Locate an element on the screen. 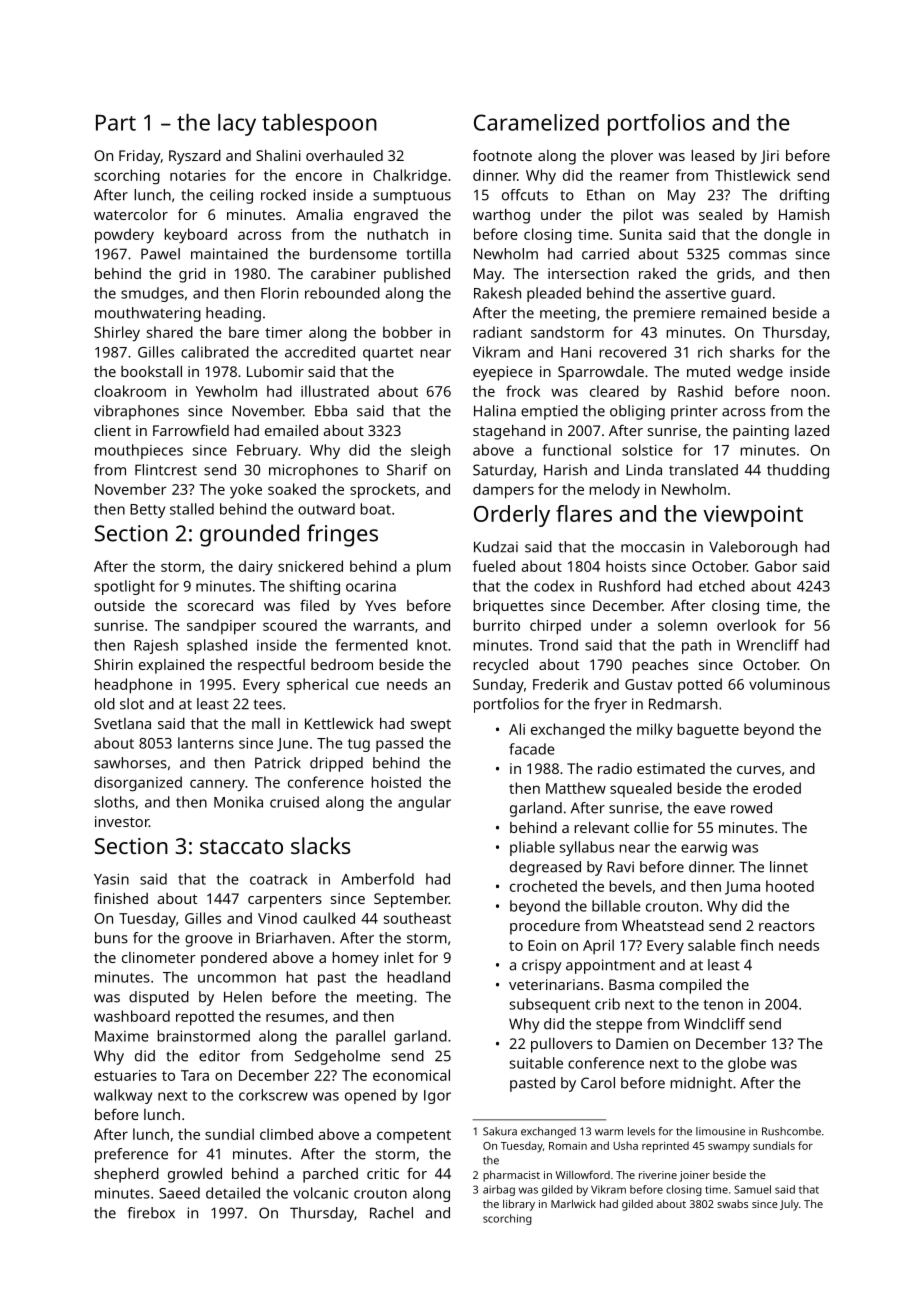  walkway is located at coordinates (123, 1096).
